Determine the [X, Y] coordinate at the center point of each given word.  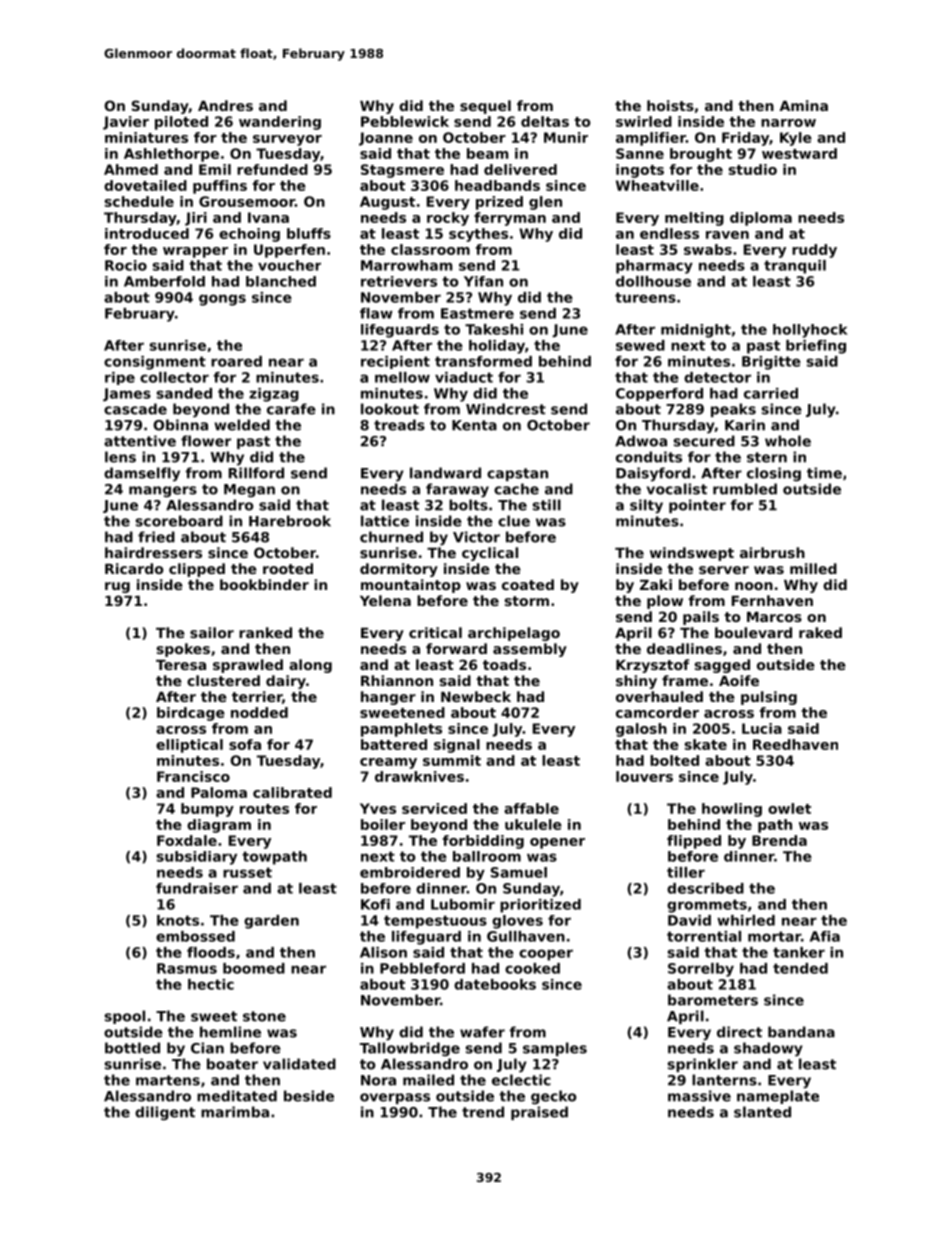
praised [539, 1113]
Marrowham [406, 265]
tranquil [795, 267]
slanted [762, 1112]
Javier [126, 123]
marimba [235, 1112]
